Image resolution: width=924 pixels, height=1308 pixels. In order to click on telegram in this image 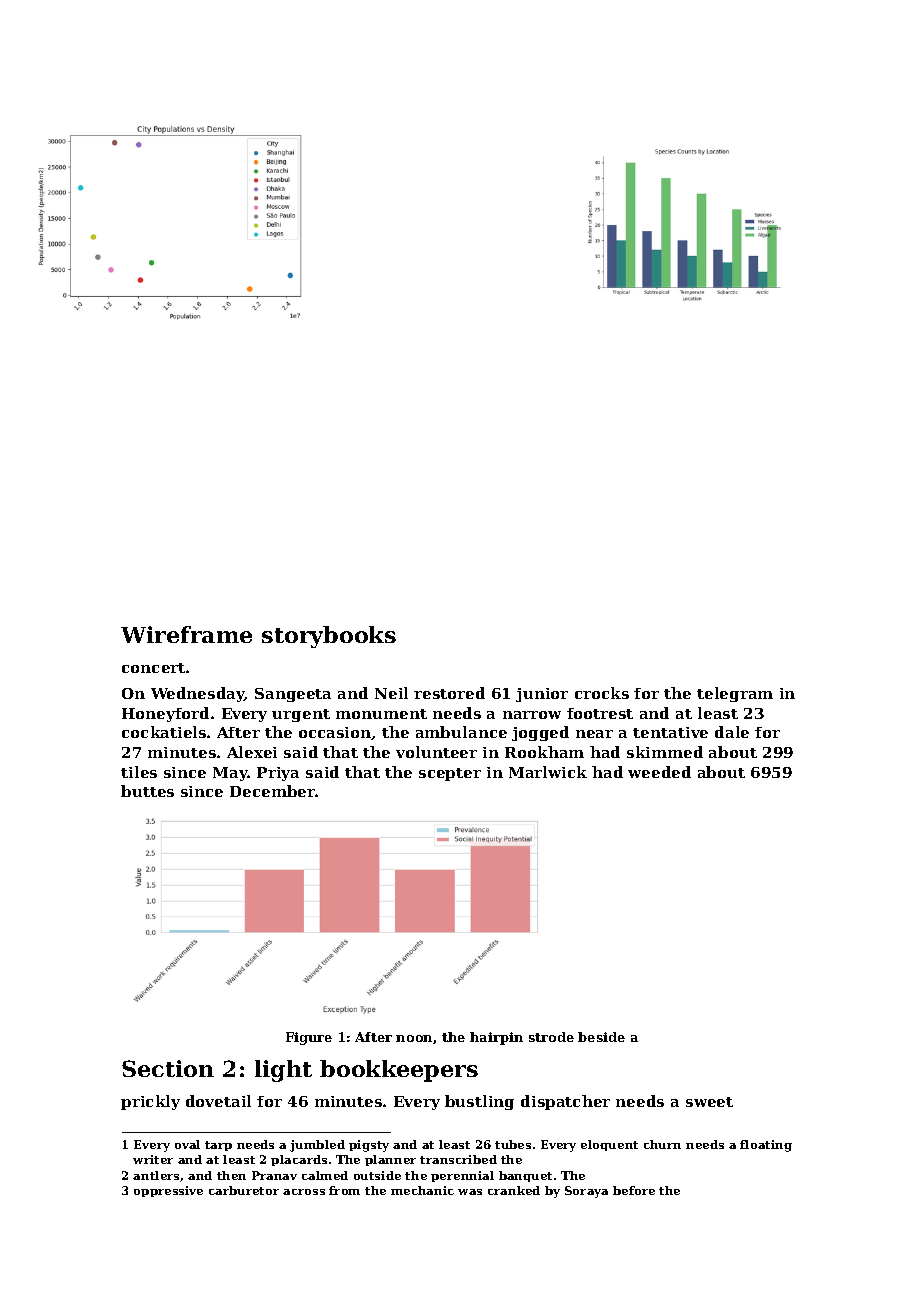, I will do `click(735, 694)`.
